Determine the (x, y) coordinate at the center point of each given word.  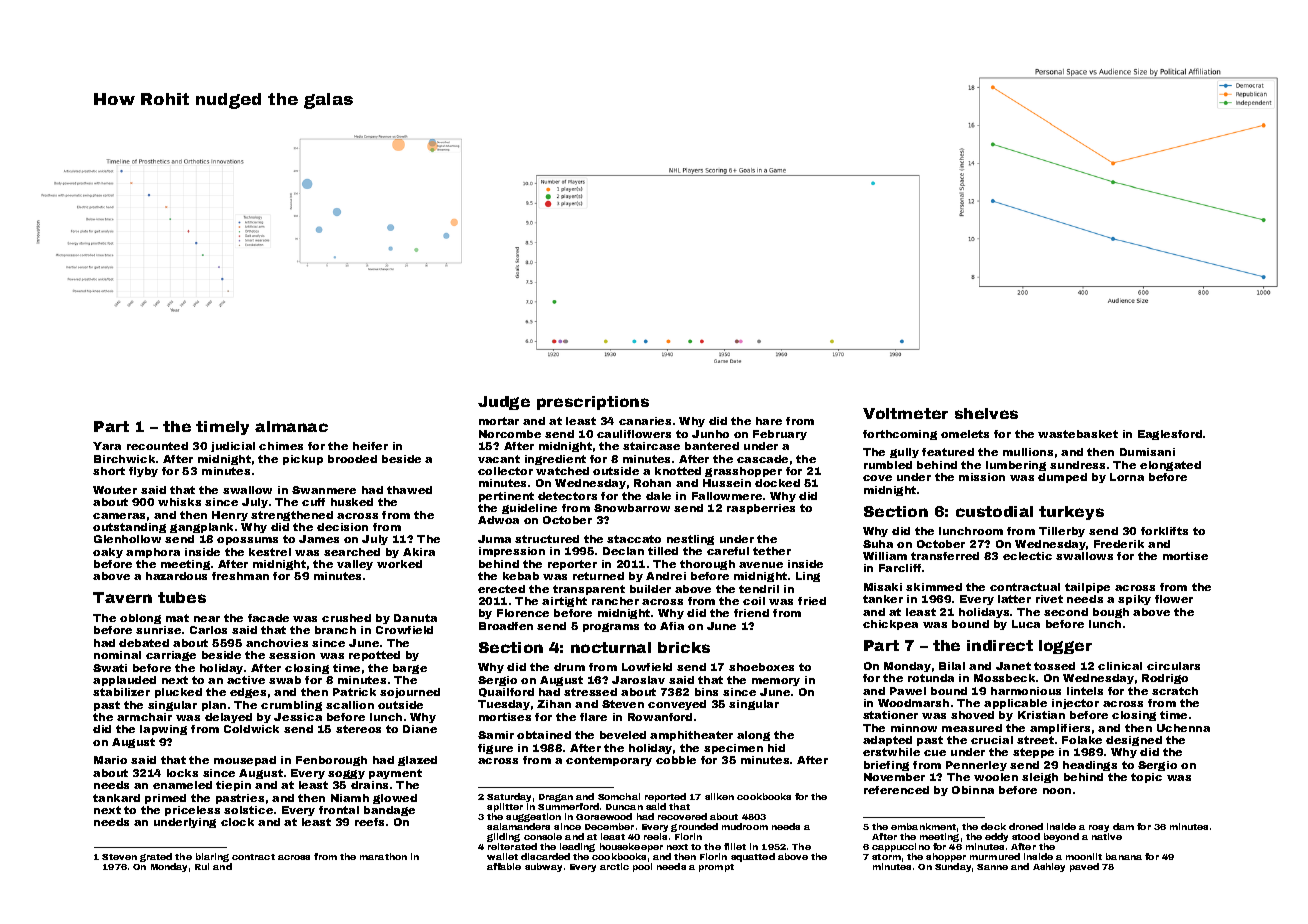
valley (355, 565)
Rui (202, 866)
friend (751, 613)
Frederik (1119, 544)
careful (728, 551)
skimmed (934, 587)
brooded (352, 459)
